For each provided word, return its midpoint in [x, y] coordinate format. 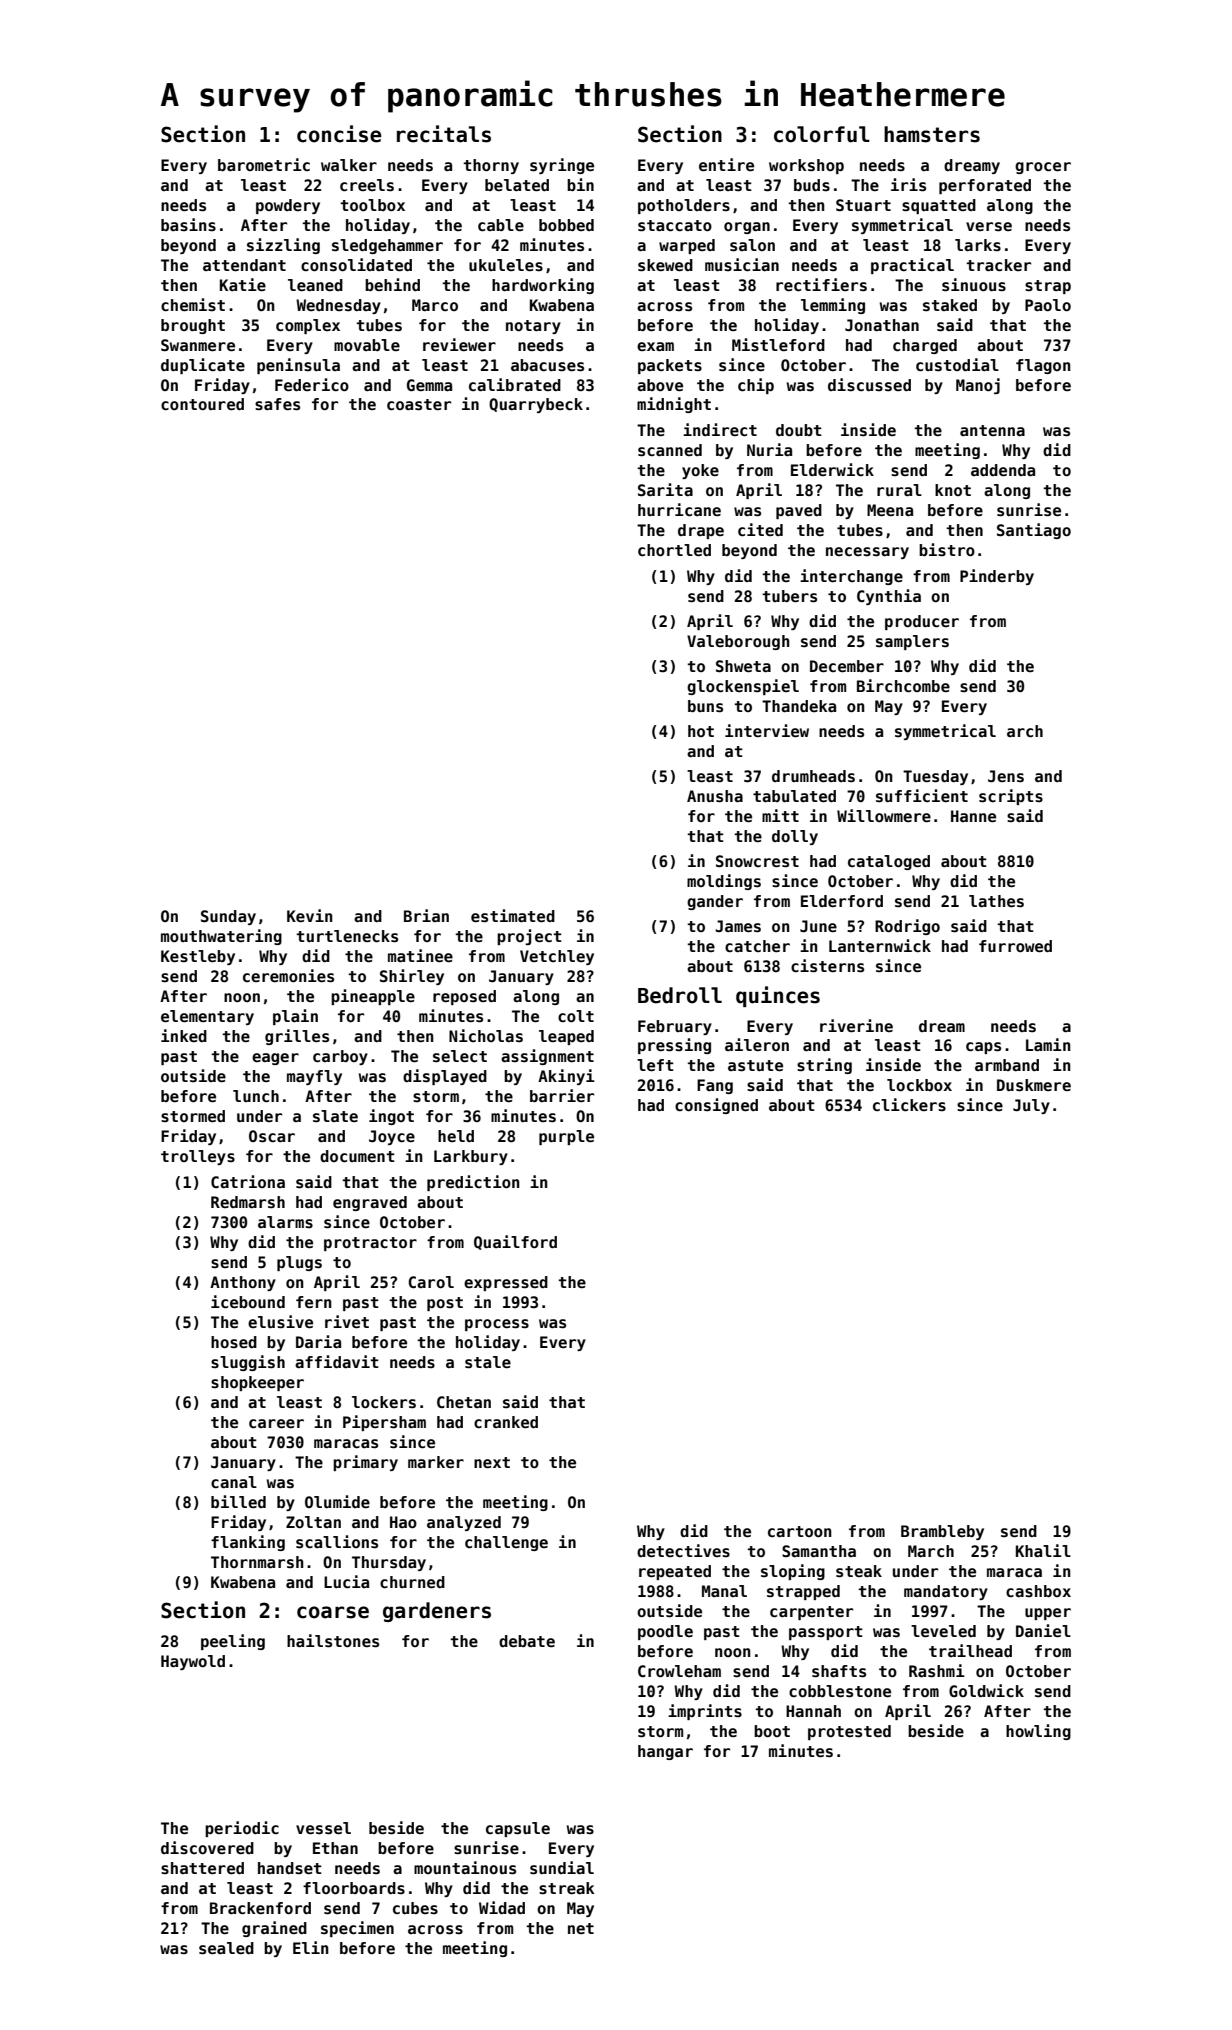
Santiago [1034, 531]
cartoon [800, 1531]
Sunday [228, 917]
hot [701, 731]
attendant [244, 265]
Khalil [1043, 1550]
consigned [716, 1106]
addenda [1003, 470]
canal [234, 1482]
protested [849, 1732]
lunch [256, 1096]
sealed [226, 1948]
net [581, 1928]
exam [655, 346]
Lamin [1048, 1044]
